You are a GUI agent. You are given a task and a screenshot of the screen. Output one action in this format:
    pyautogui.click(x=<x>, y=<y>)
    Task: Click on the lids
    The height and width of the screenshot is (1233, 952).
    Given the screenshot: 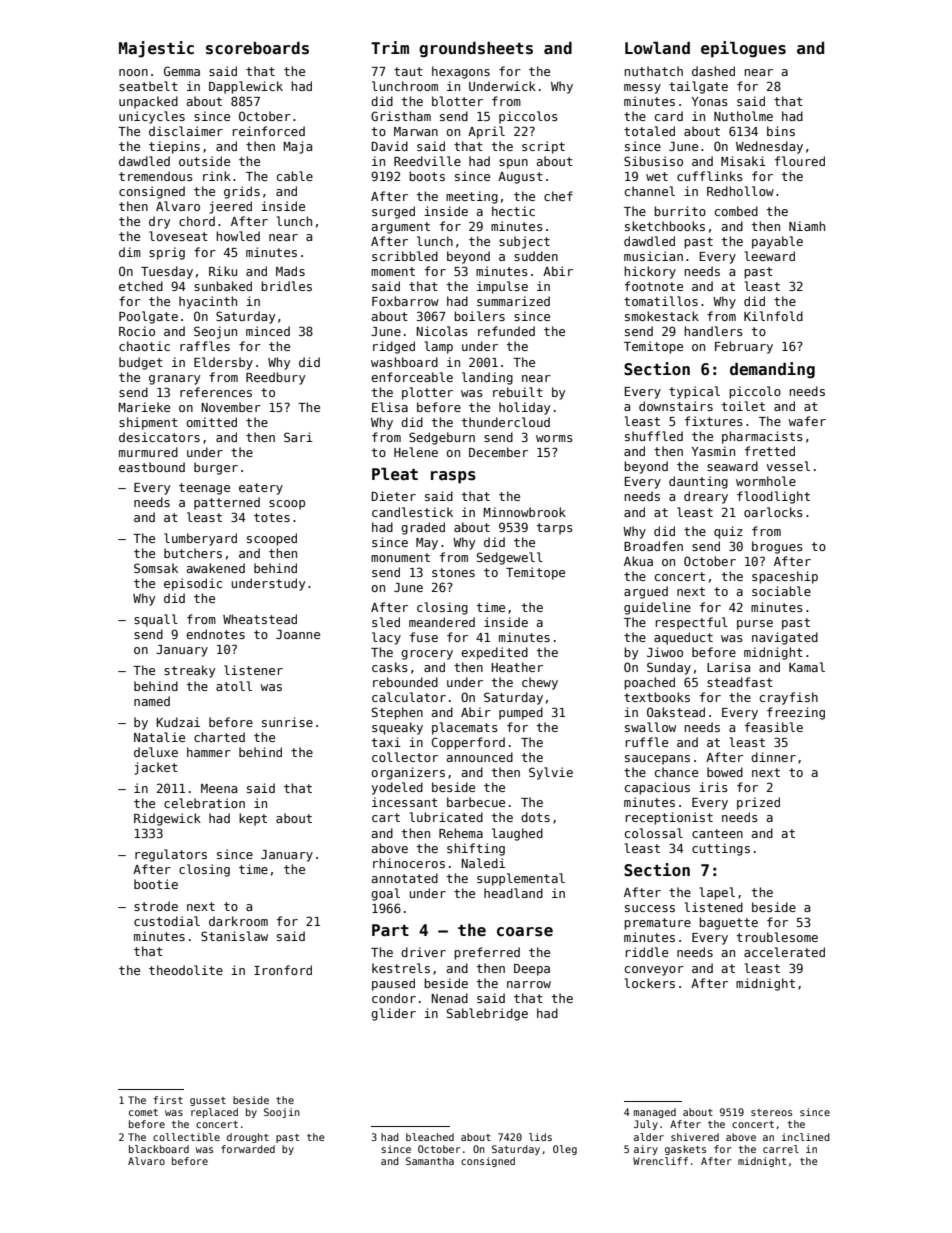 What is the action you would take?
    pyautogui.click(x=540, y=1137)
